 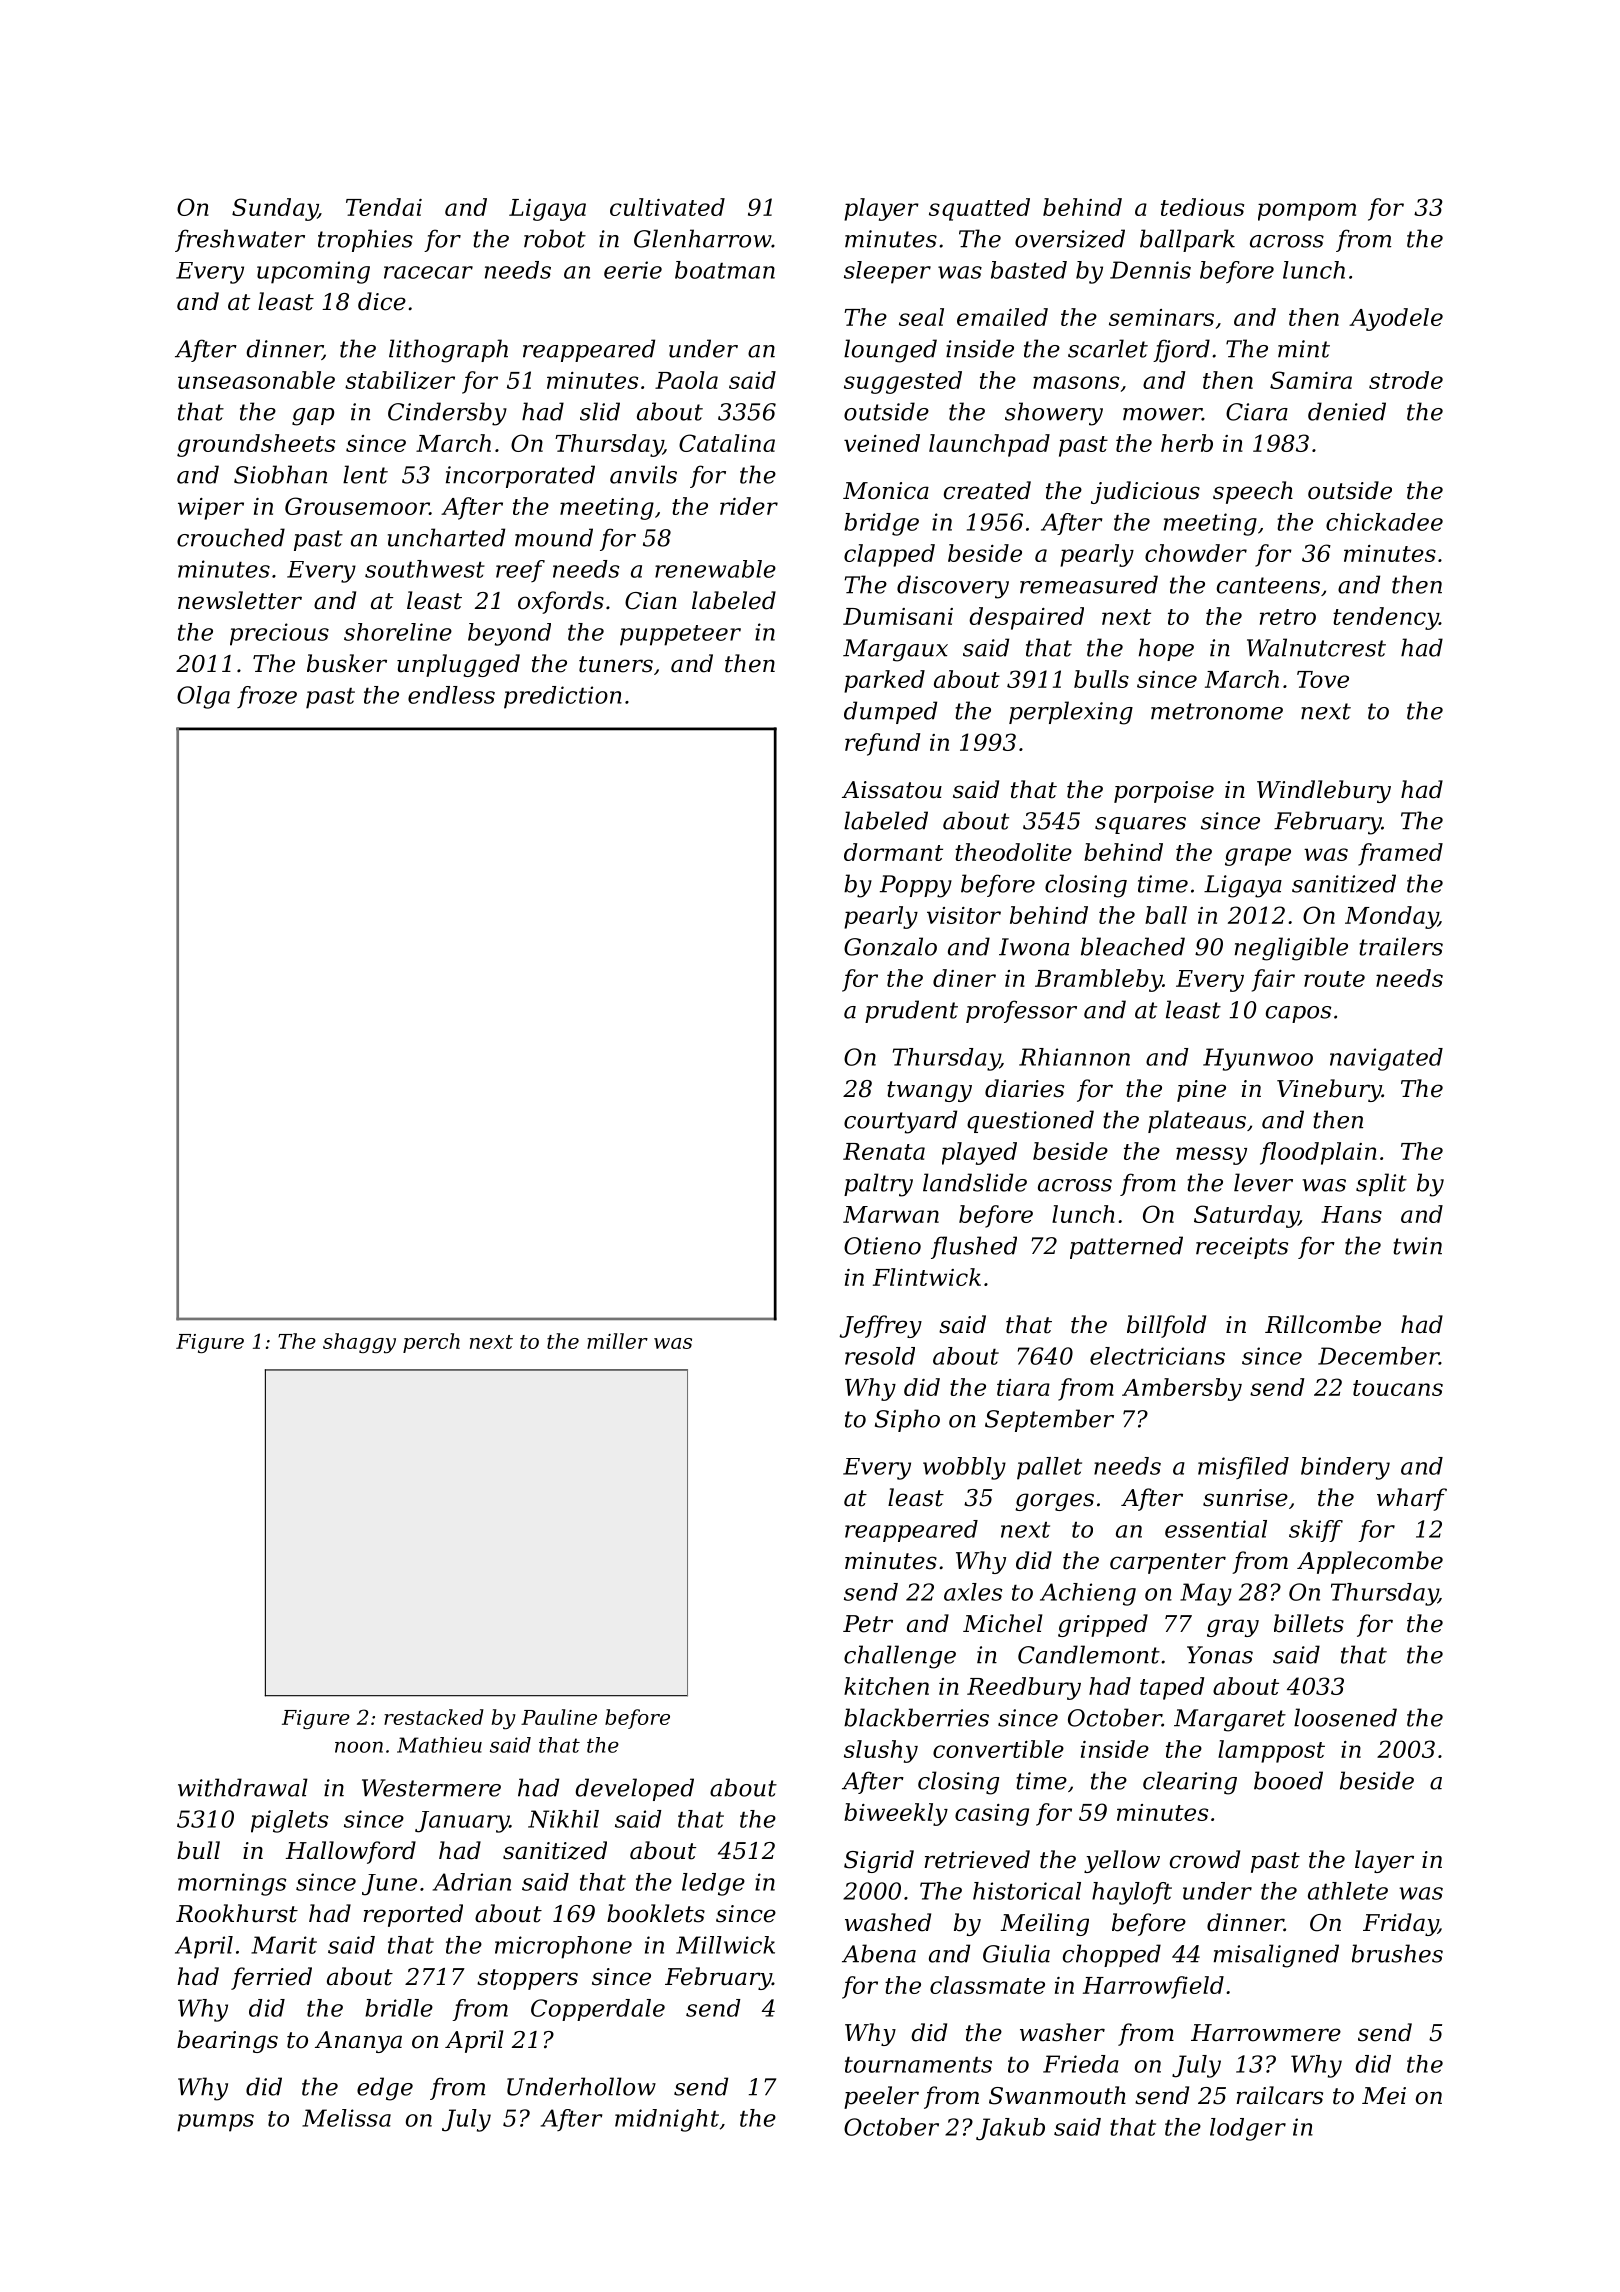 I want to click on midnight, so click(x=667, y=2120).
